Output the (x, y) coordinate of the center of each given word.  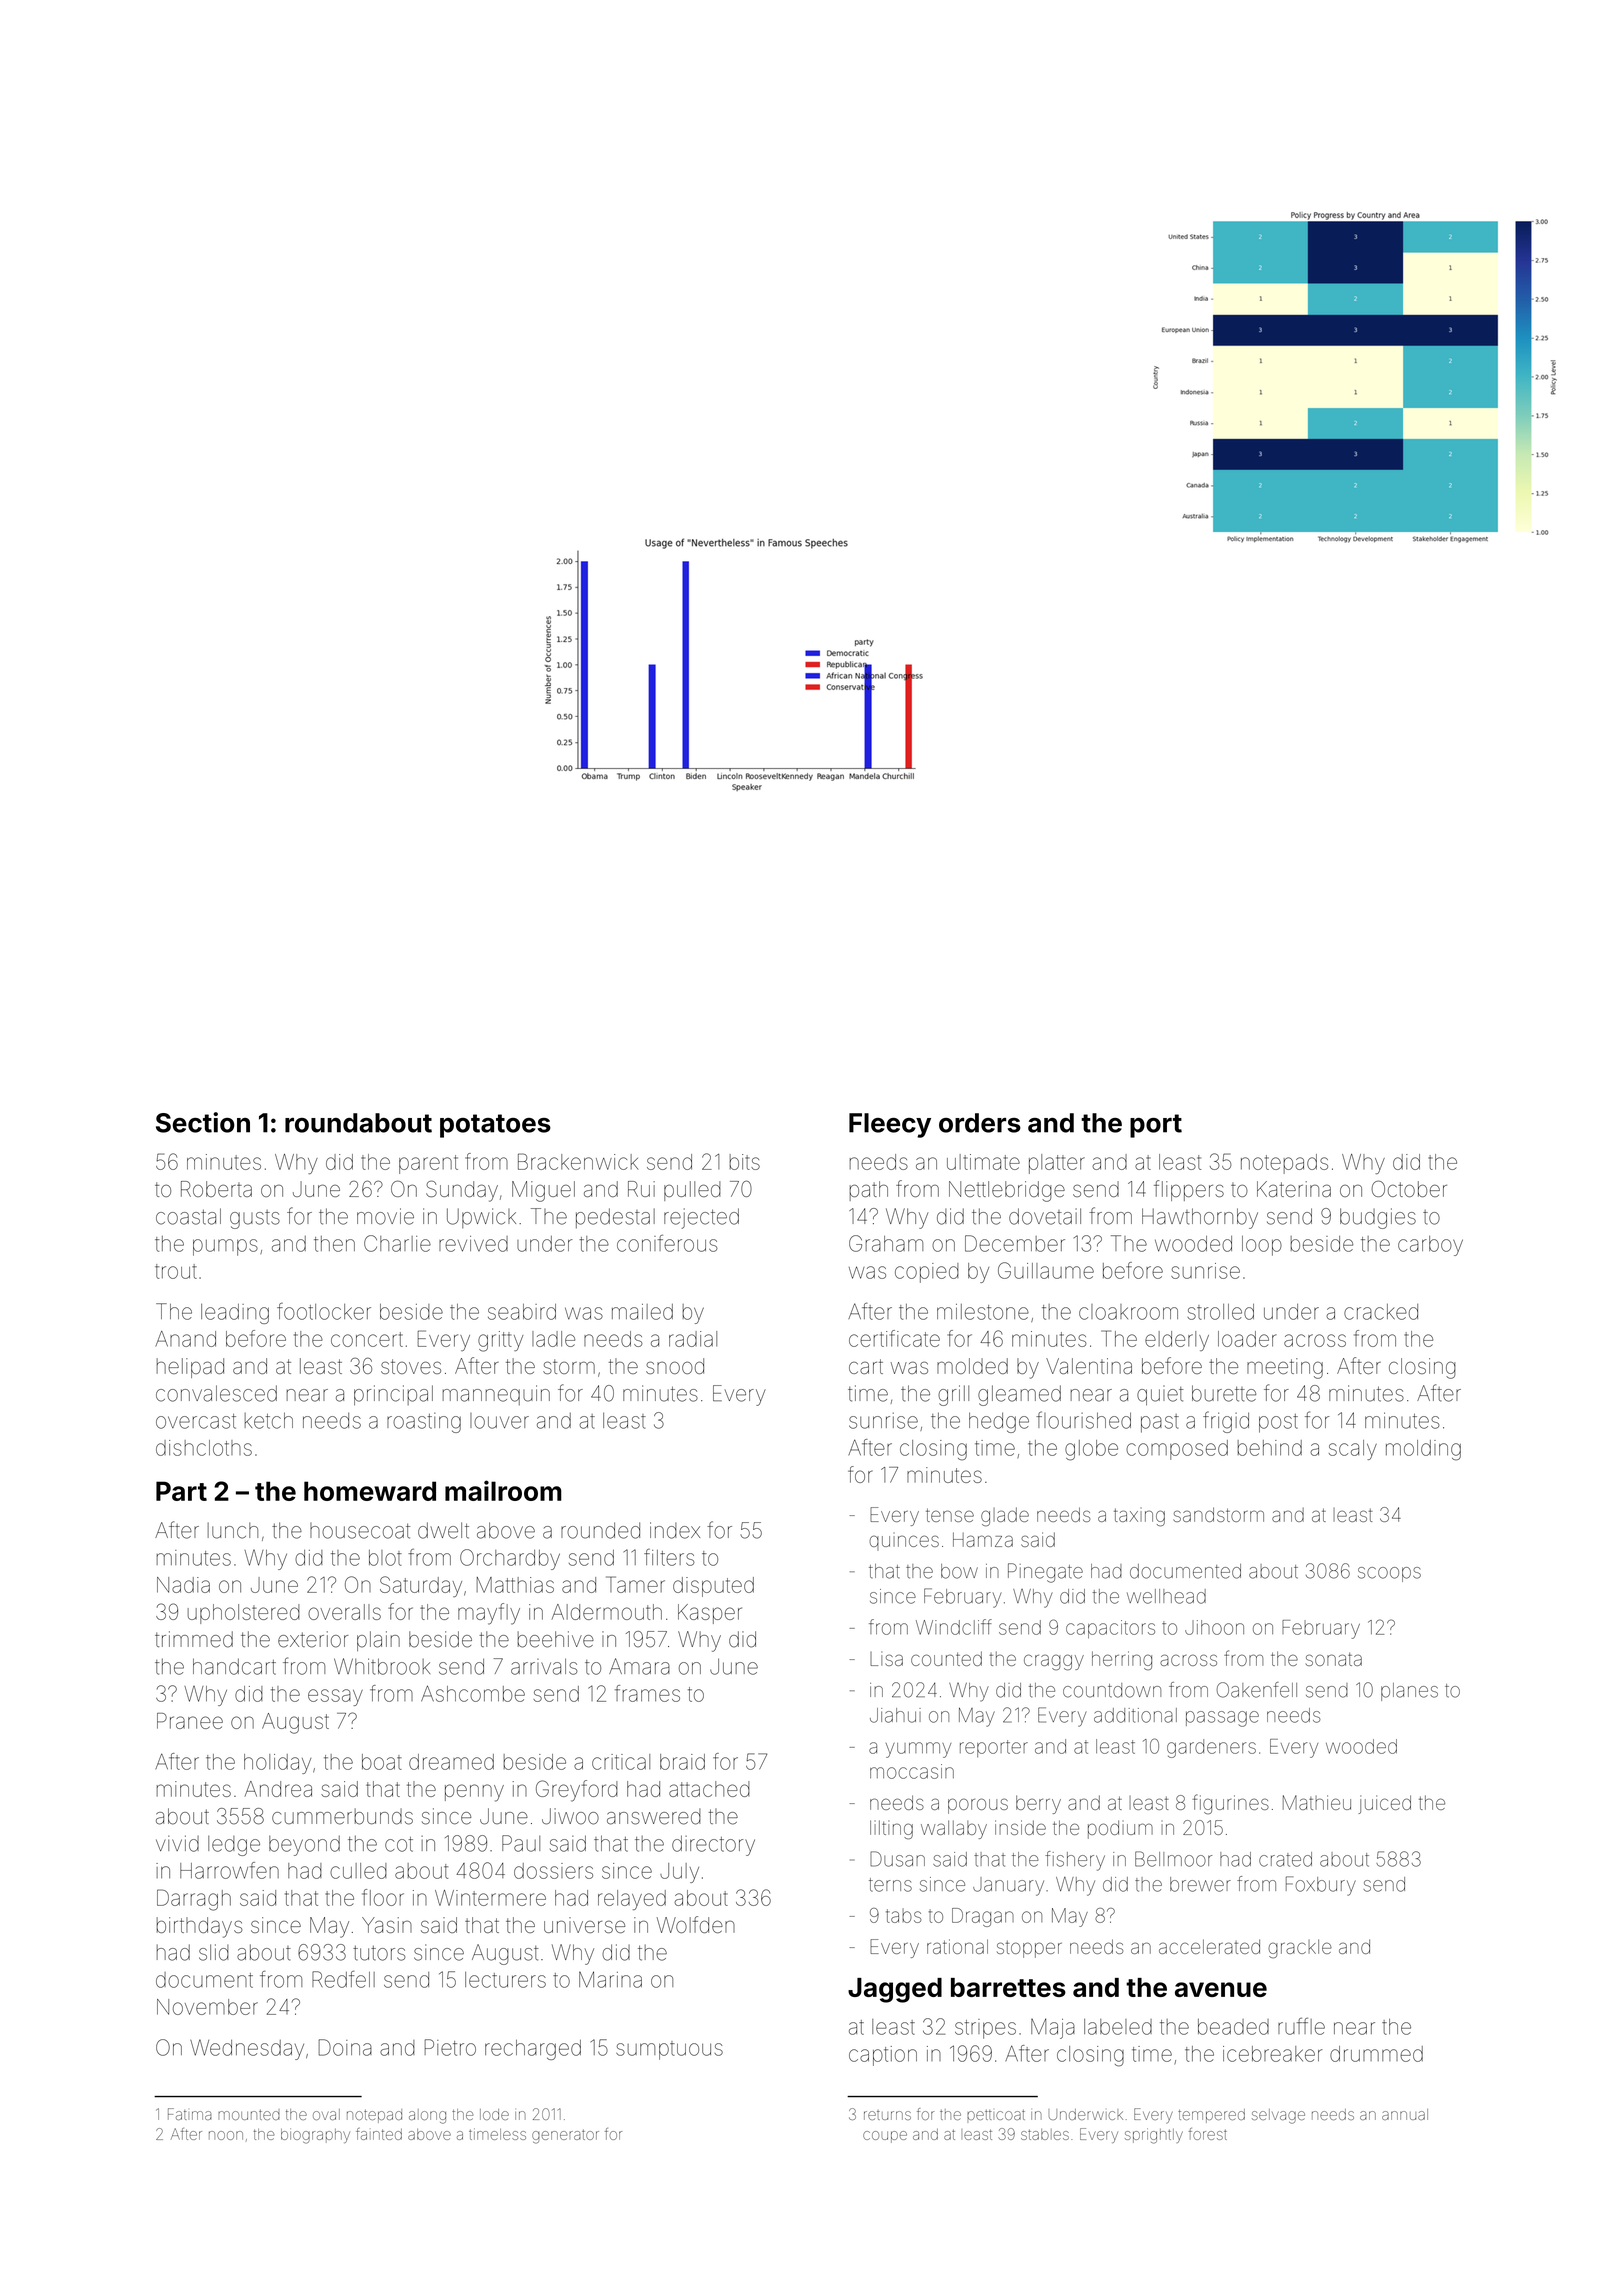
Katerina (1294, 1189)
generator (565, 2137)
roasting (424, 1423)
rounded (600, 1530)
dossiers (553, 1871)
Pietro (450, 2047)
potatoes (495, 1126)
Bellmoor (1173, 1859)
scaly (1353, 1450)
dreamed (451, 1762)
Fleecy (890, 1125)
